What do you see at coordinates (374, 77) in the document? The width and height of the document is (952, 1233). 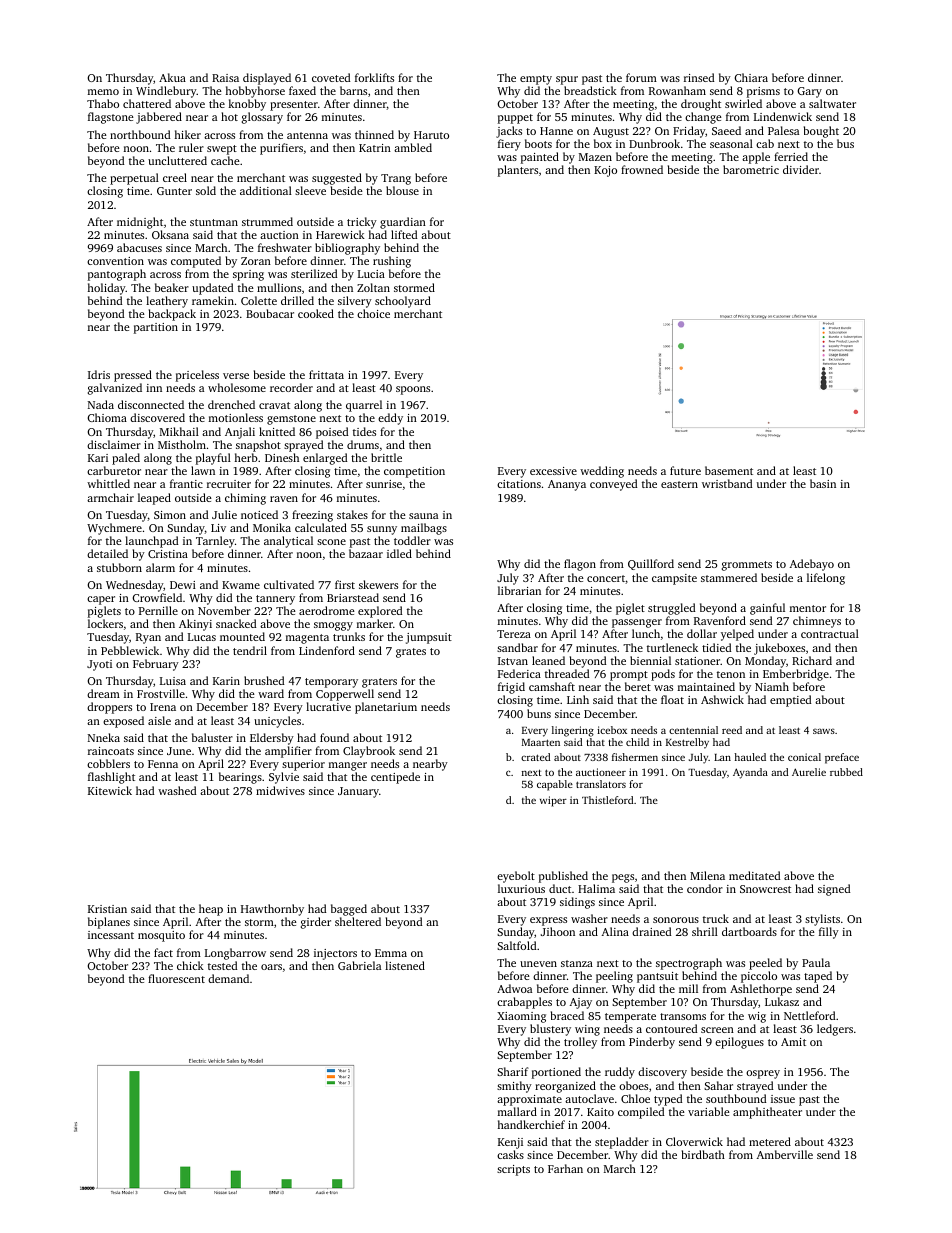 I see `forklifts` at bounding box center [374, 77].
